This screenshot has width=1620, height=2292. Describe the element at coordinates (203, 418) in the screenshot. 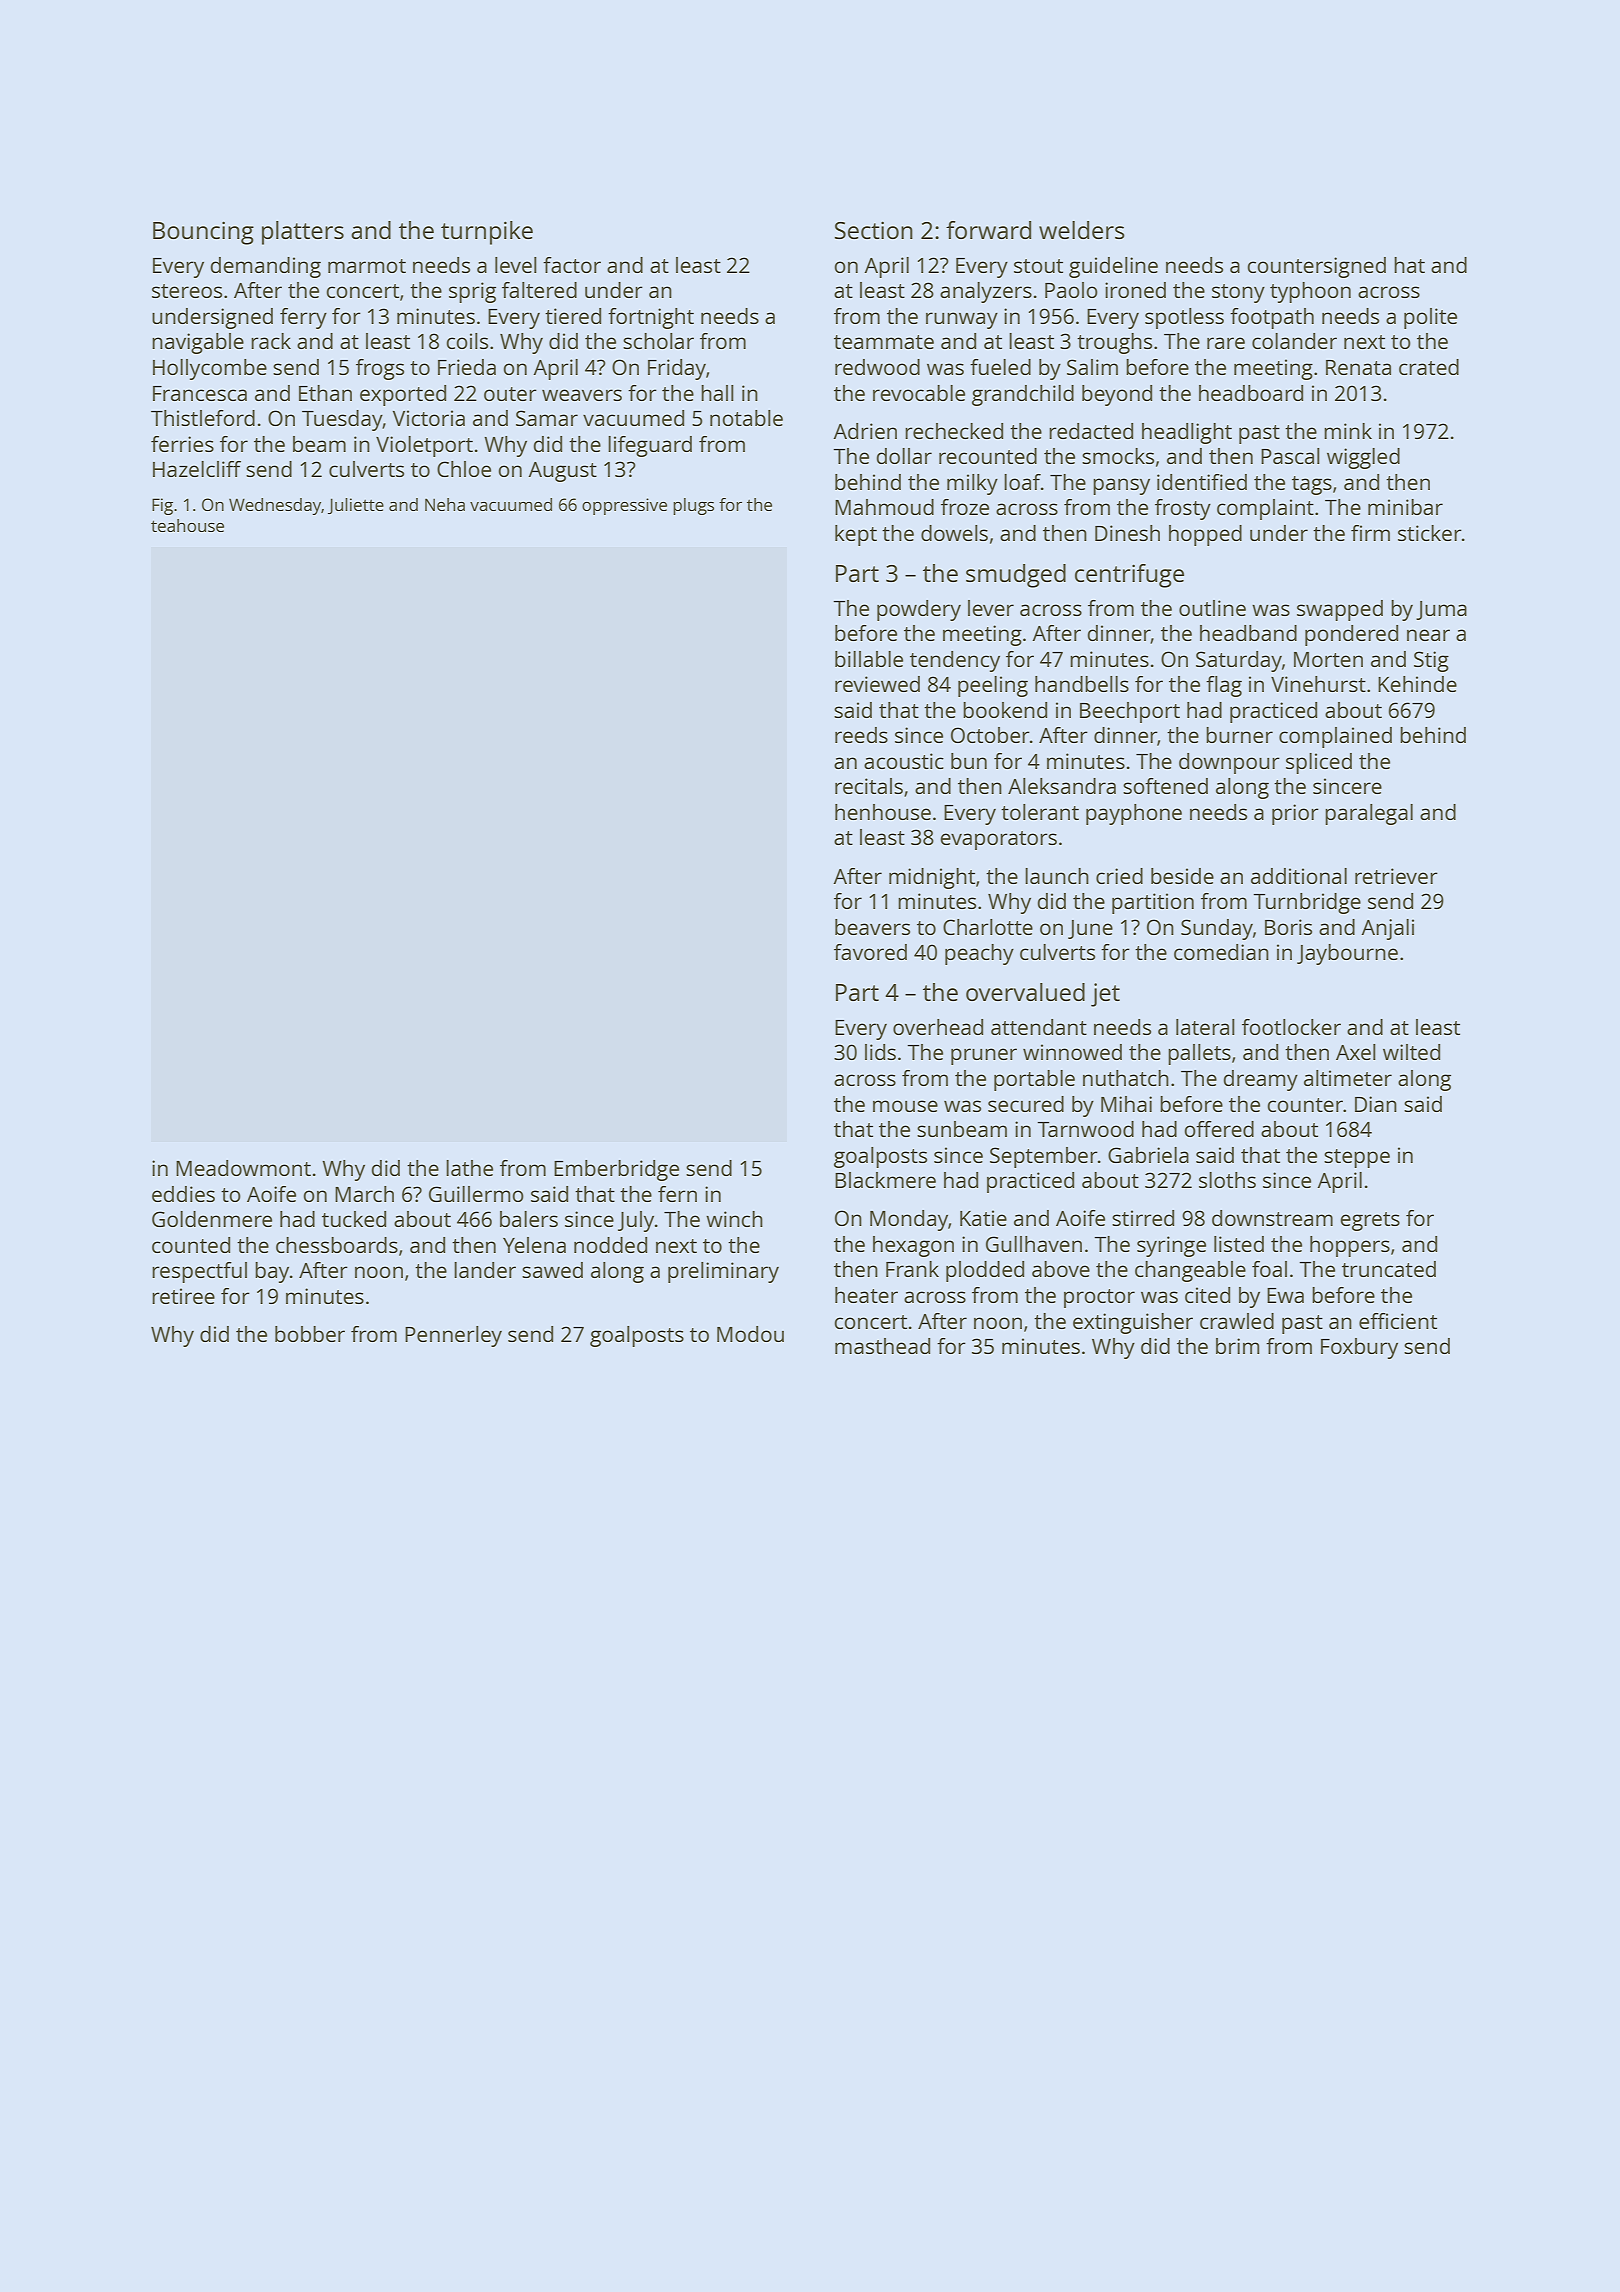

I see `Thistleford` at that location.
